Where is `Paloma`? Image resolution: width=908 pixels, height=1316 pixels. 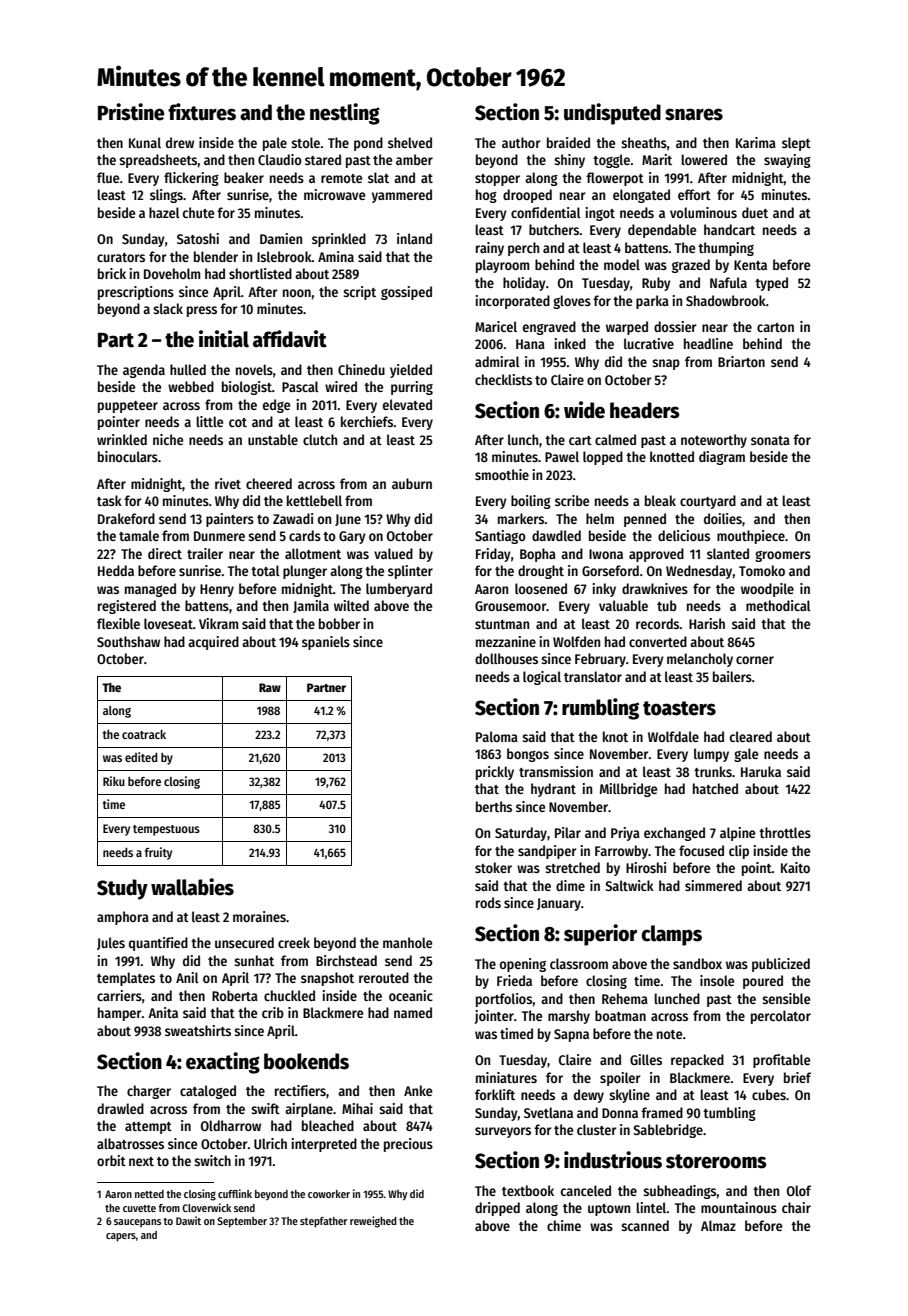
Paloma is located at coordinates (497, 736).
